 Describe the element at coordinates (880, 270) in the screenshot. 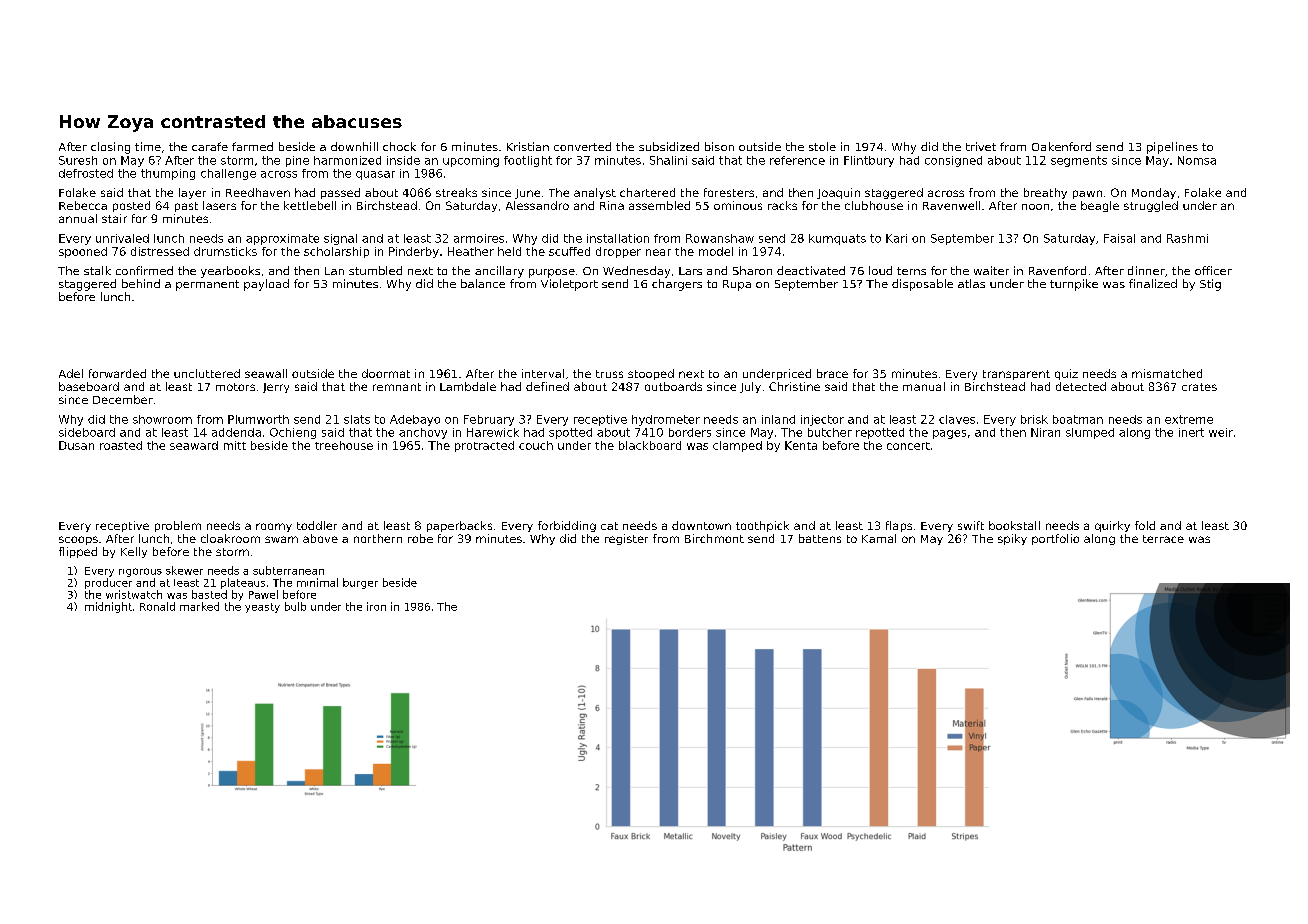

I see `loud` at that location.
